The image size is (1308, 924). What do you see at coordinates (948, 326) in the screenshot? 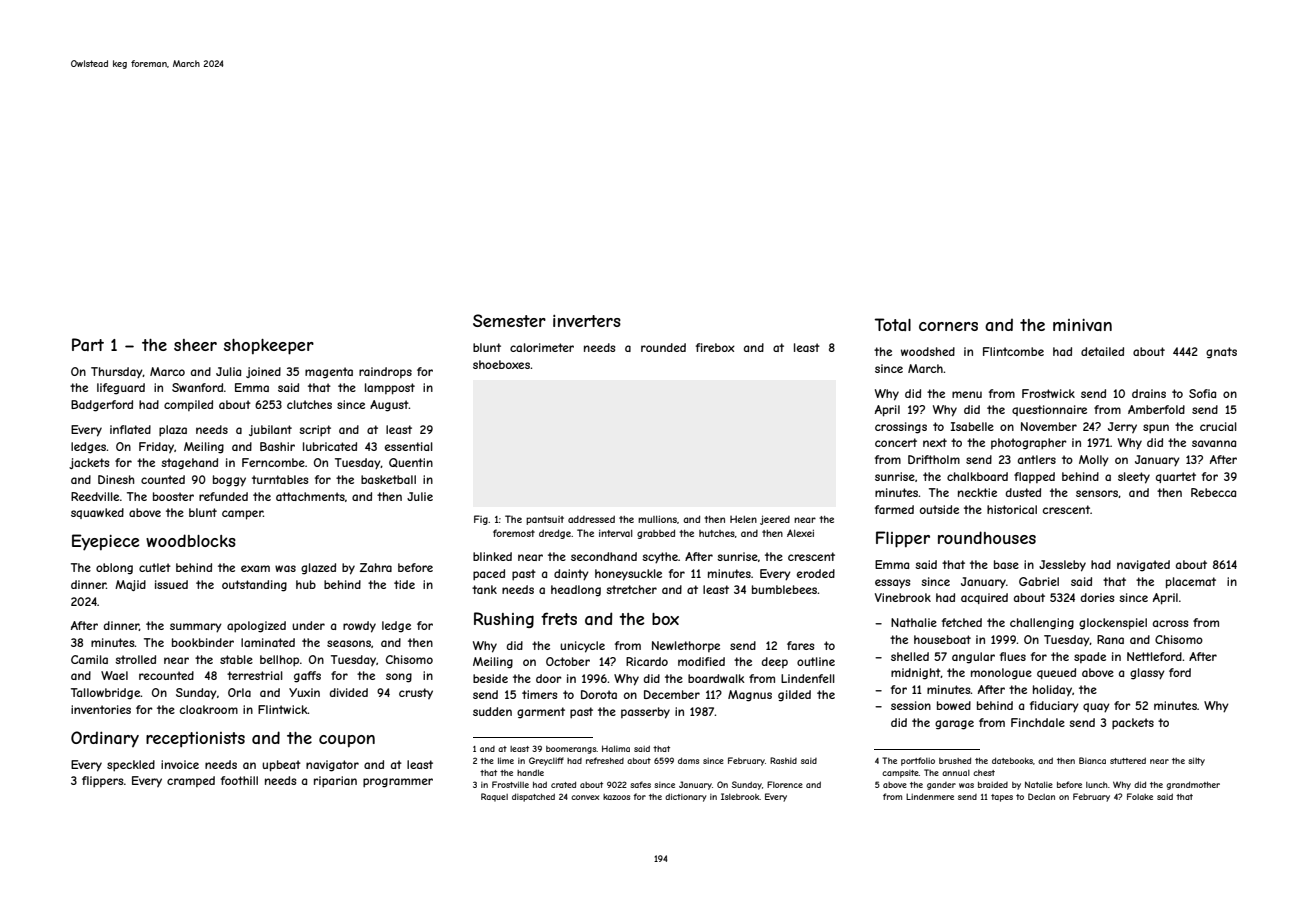
I see `corners` at bounding box center [948, 326].
